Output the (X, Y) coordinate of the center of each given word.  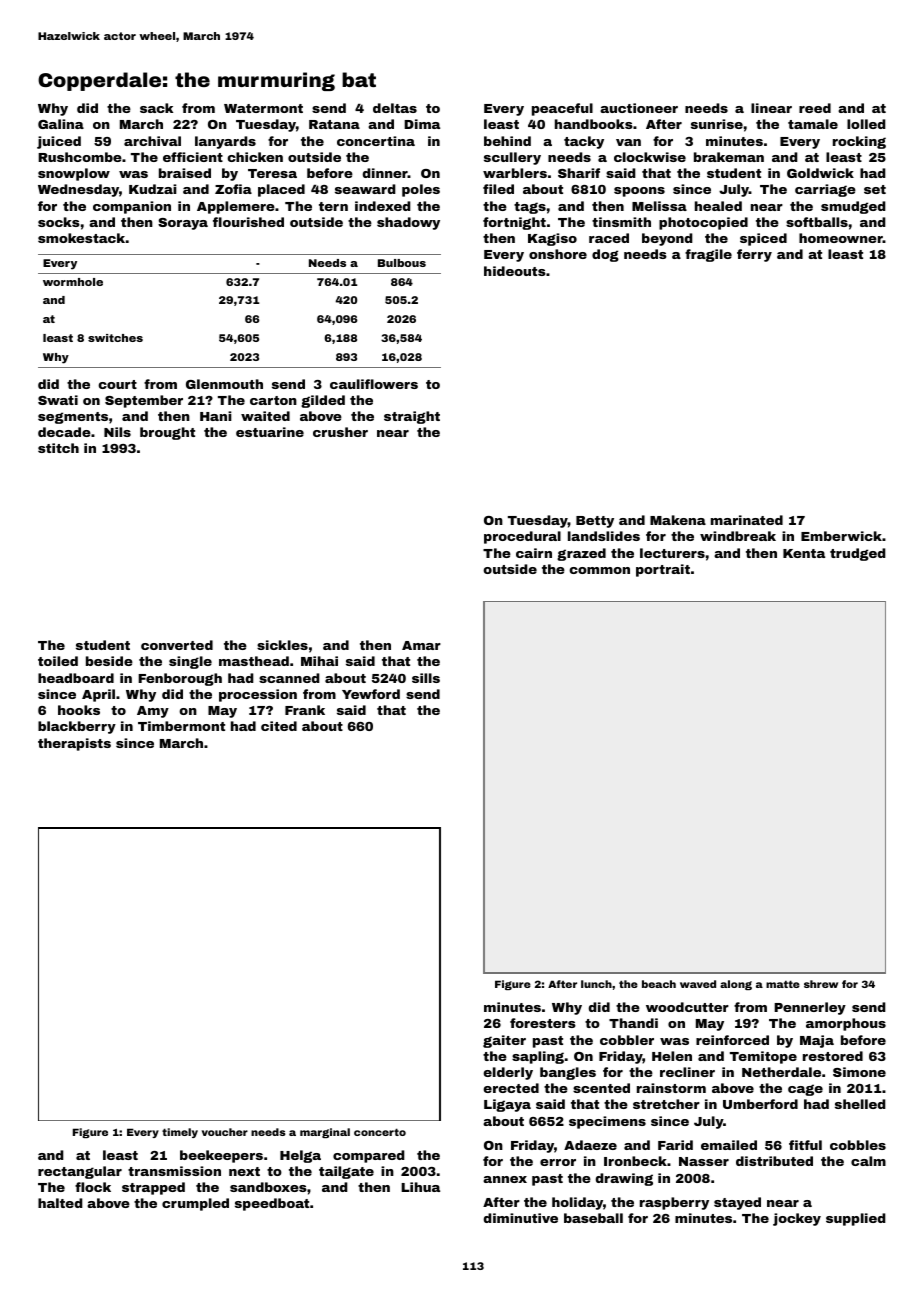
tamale (813, 124)
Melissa (659, 206)
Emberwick (841, 536)
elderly (508, 1073)
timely (180, 1133)
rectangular (80, 1172)
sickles (282, 645)
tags (530, 208)
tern (333, 206)
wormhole (73, 282)
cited (279, 726)
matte (783, 984)
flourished (248, 222)
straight (412, 417)
